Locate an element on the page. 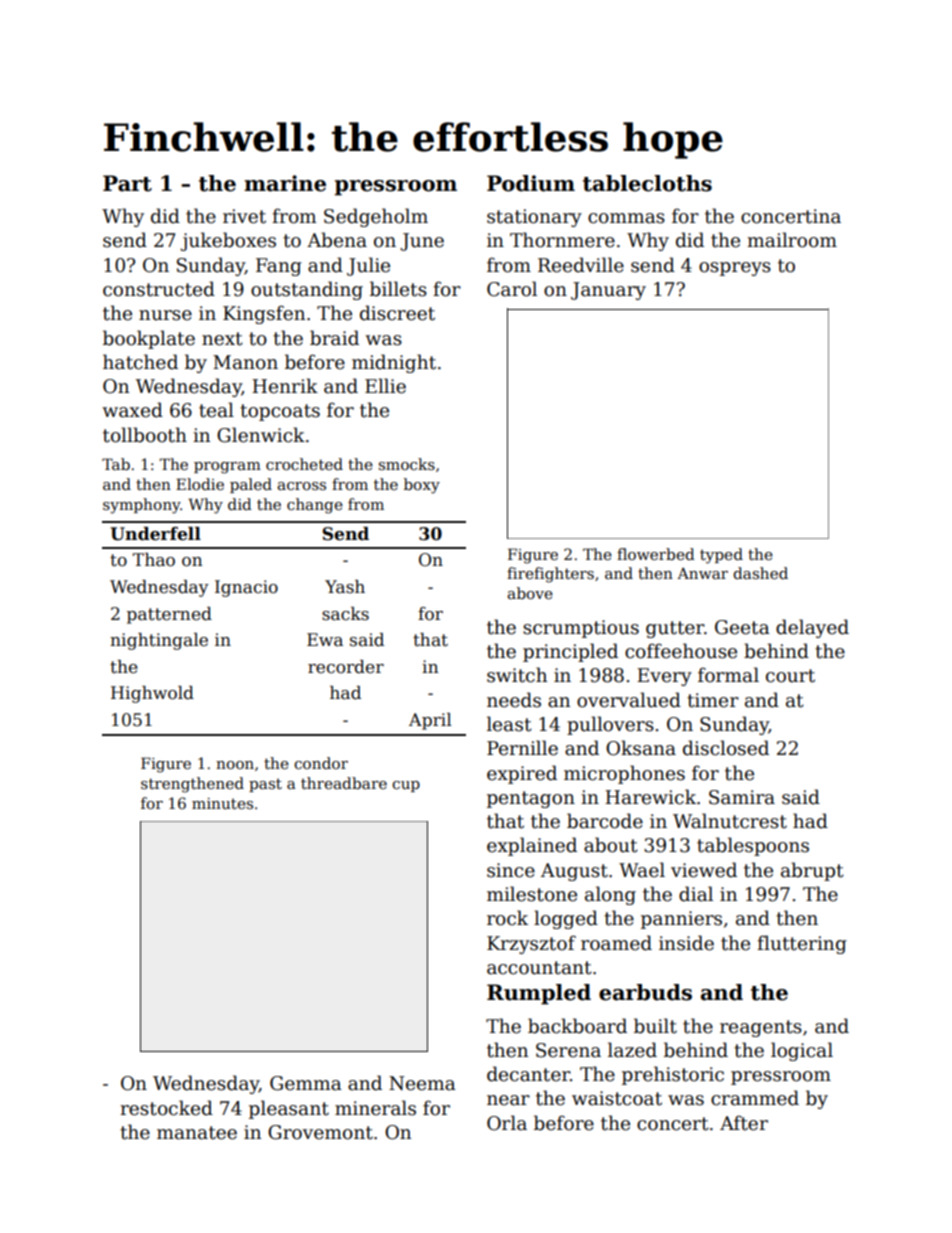  minutes is located at coordinates (222, 803).
